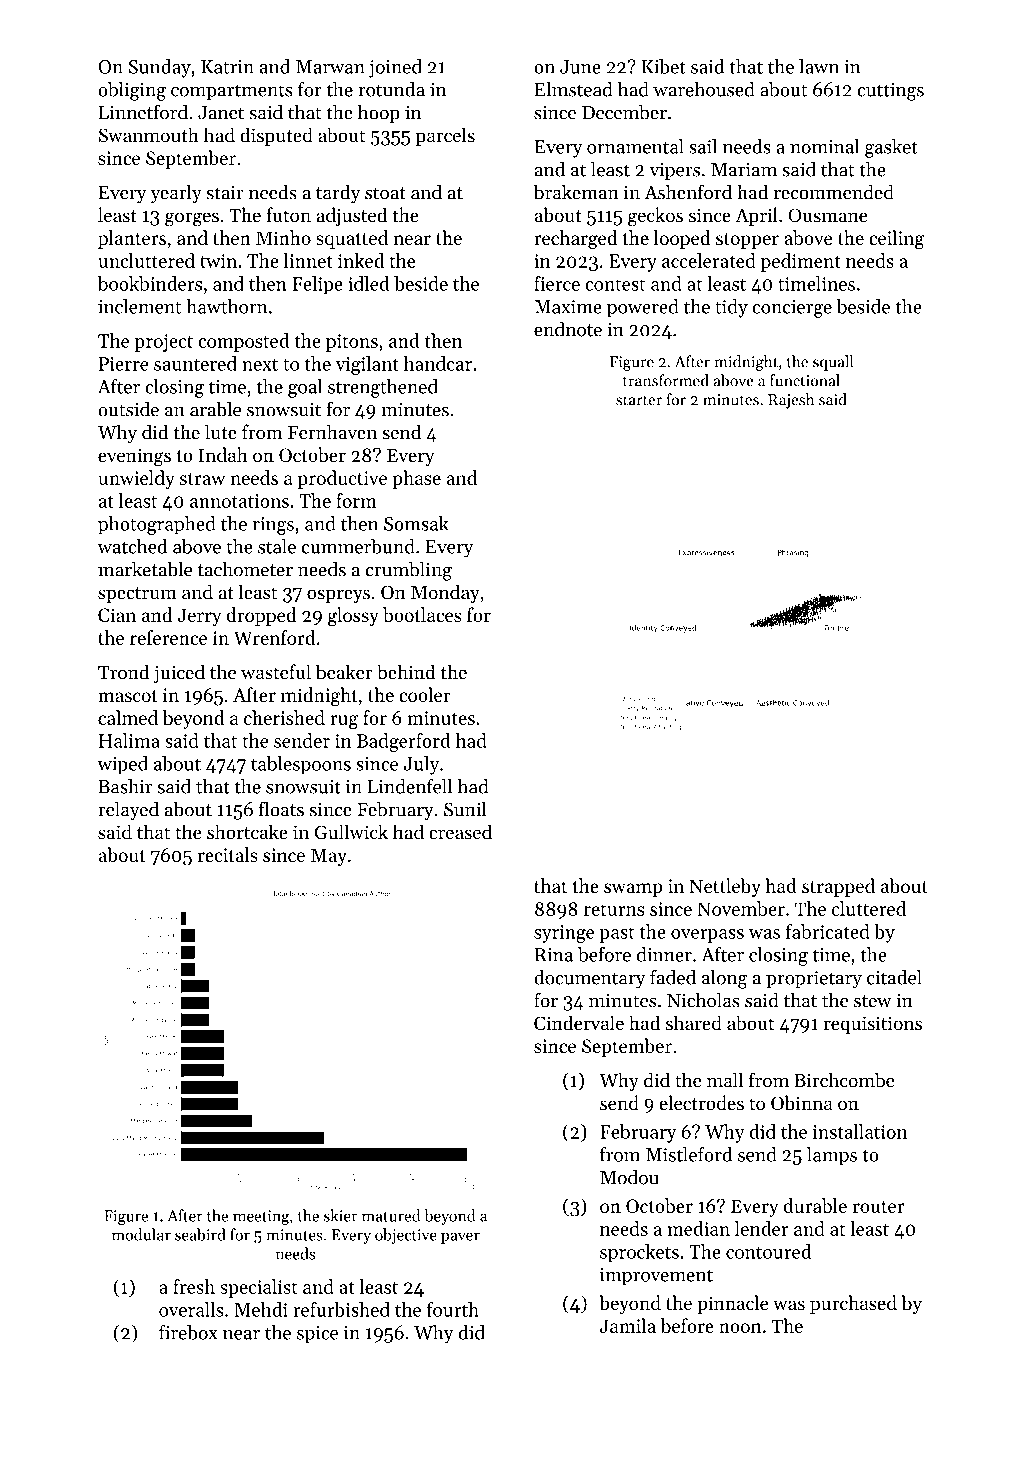  I want to click on functional, so click(805, 380).
